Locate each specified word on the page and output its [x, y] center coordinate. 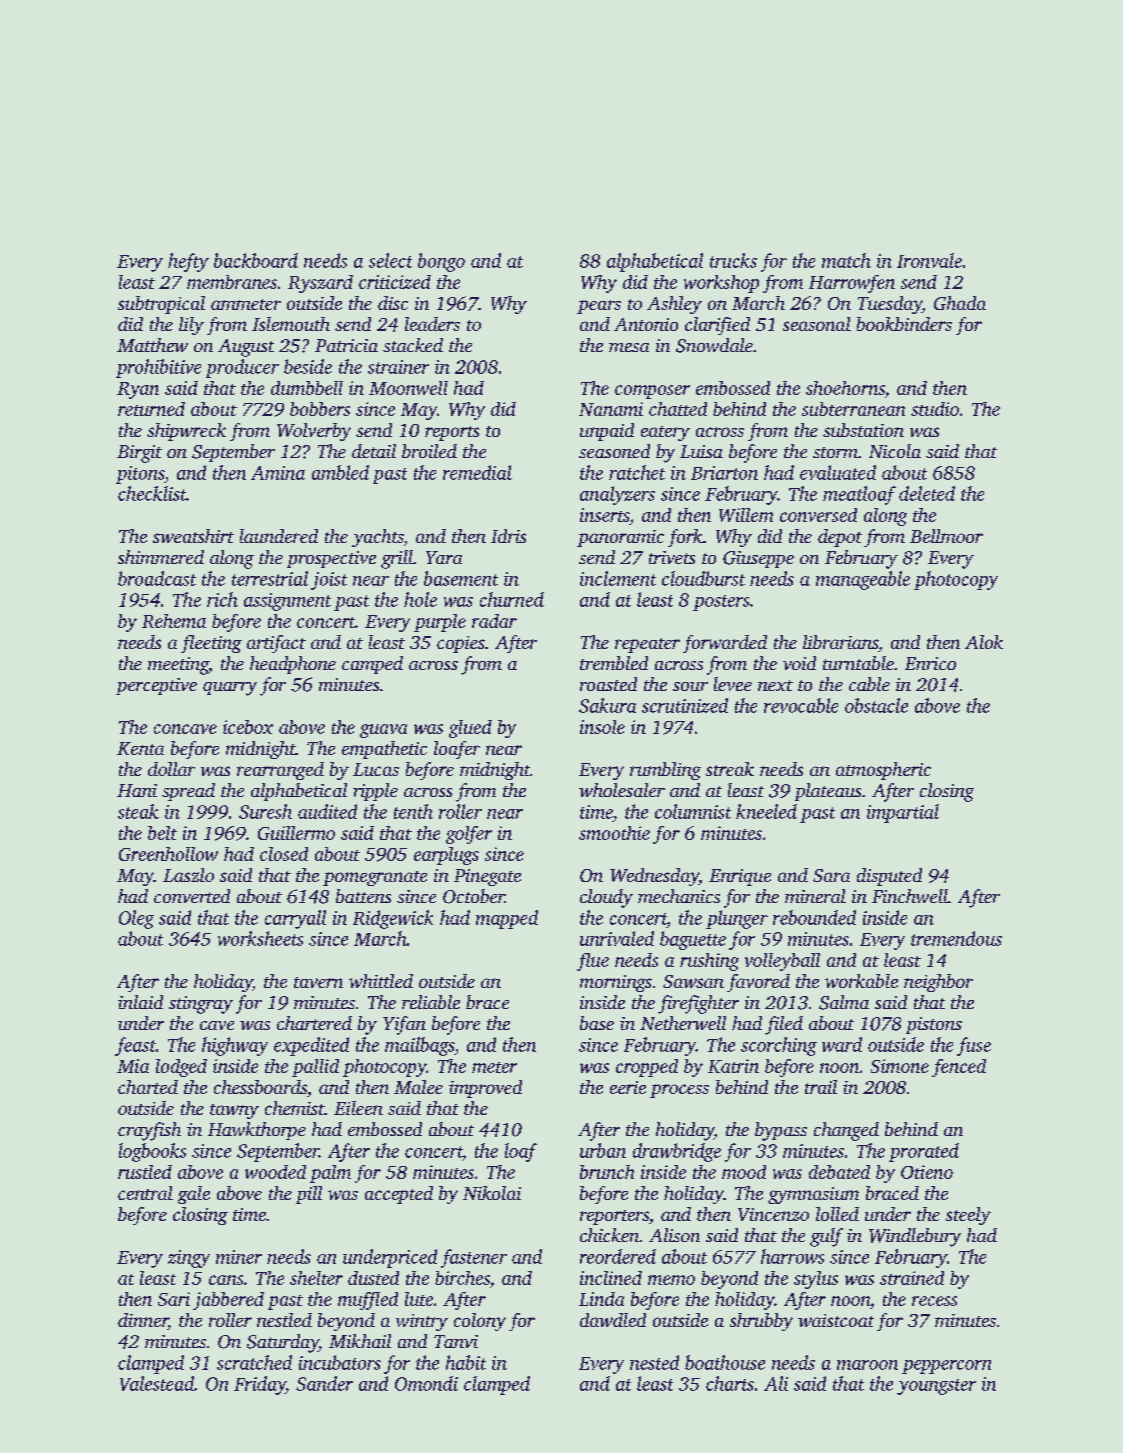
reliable [431, 1002]
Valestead [157, 1383]
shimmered [161, 557]
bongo [441, 262]
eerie [628, 1087]
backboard [256, 260]
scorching [779, 1046]
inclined [611, 1278]
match [846, 260]
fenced [959, 1068]
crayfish [149, 1131]
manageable [863, 580]
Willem [746, 515]
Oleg [136, 919]
